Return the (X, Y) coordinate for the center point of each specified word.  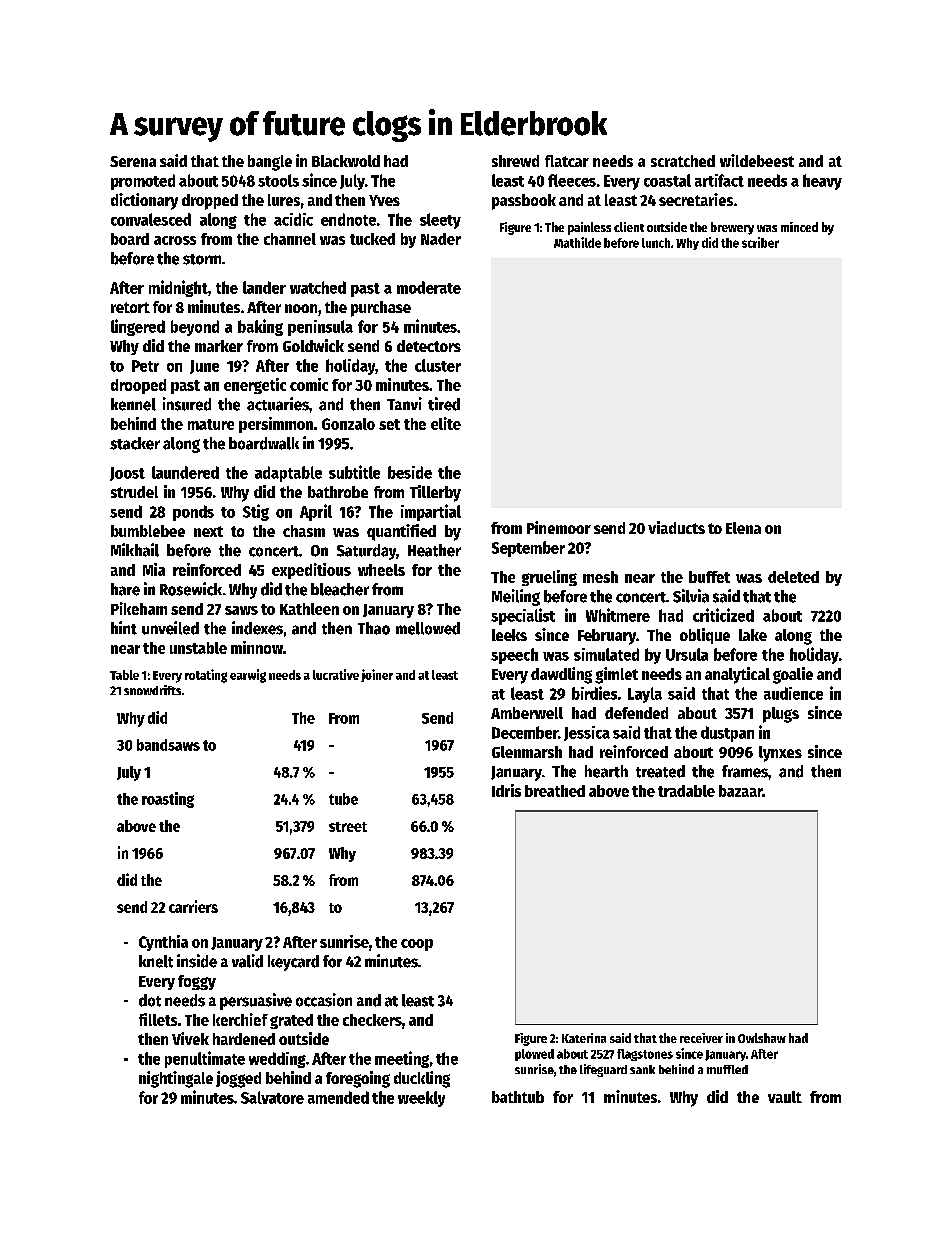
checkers (372, 1020)
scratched (683, 161)
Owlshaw (762, 1038)
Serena (133, 161)
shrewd (515, 161)
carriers (193, 906)
